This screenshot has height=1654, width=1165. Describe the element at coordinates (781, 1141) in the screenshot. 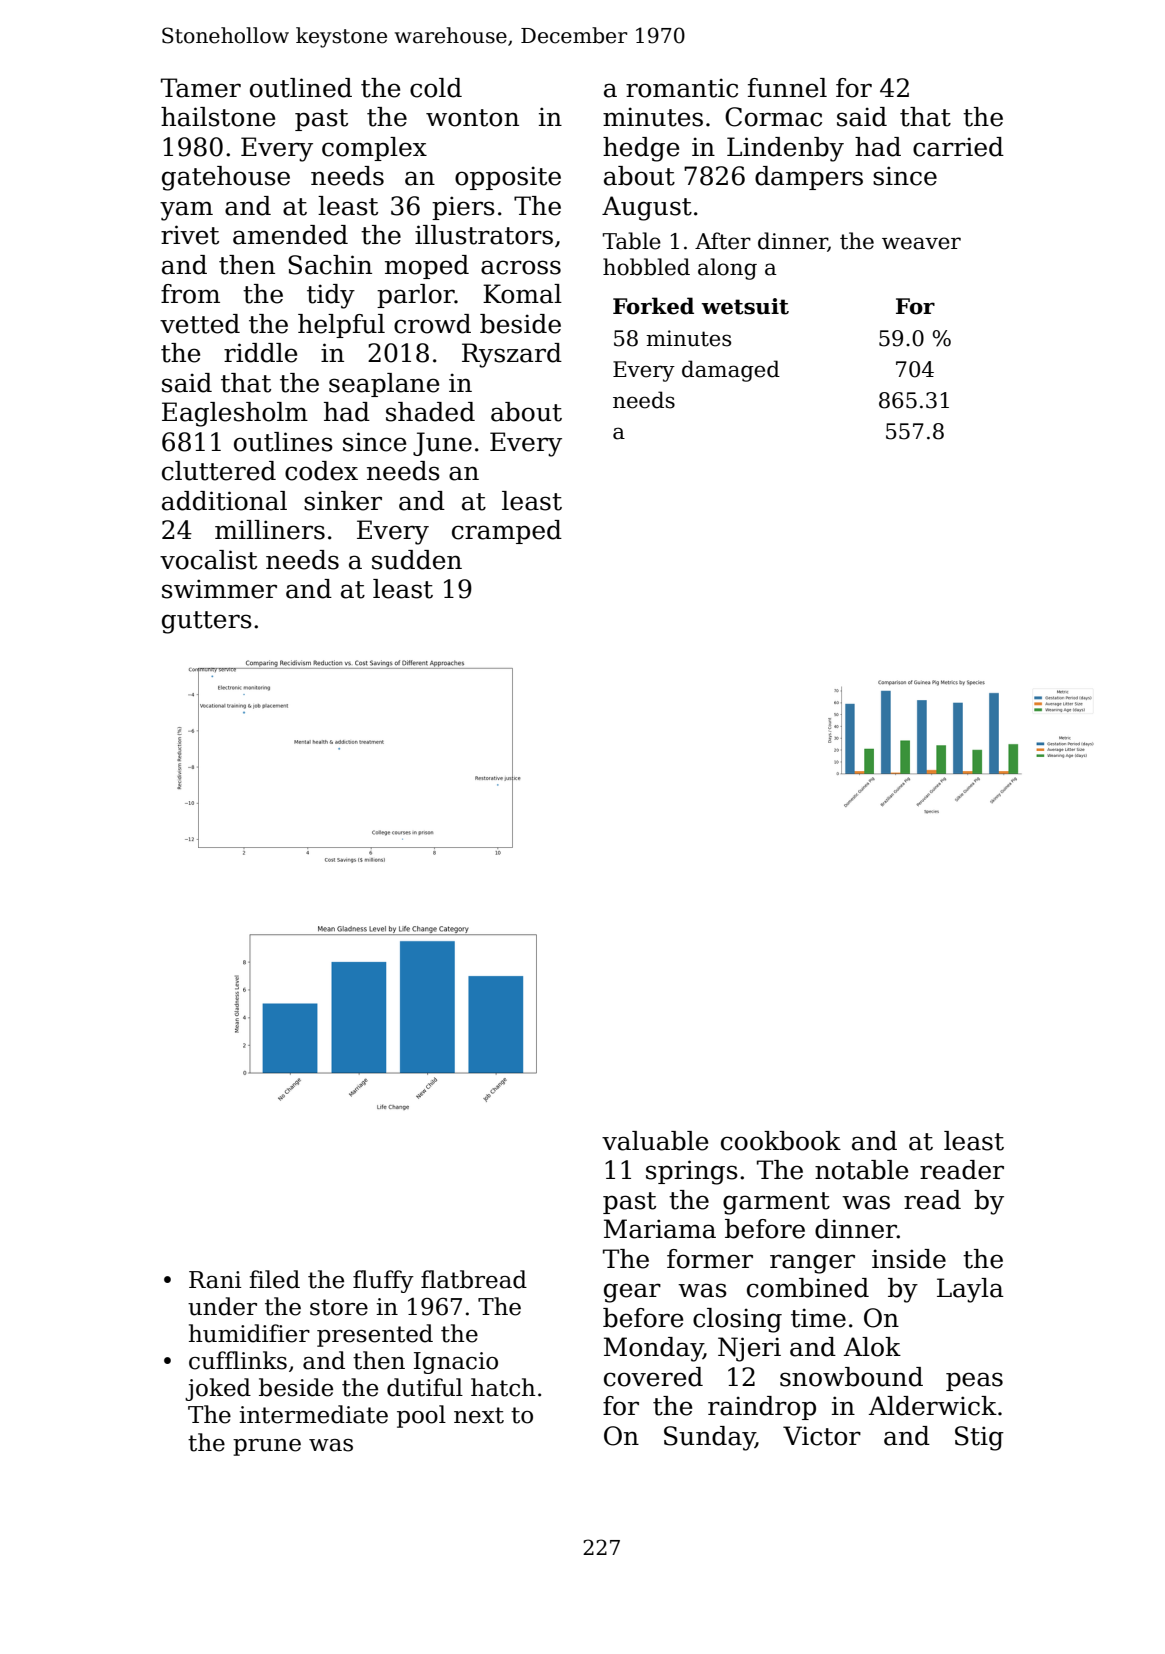

I see `cookbook` at that location.
